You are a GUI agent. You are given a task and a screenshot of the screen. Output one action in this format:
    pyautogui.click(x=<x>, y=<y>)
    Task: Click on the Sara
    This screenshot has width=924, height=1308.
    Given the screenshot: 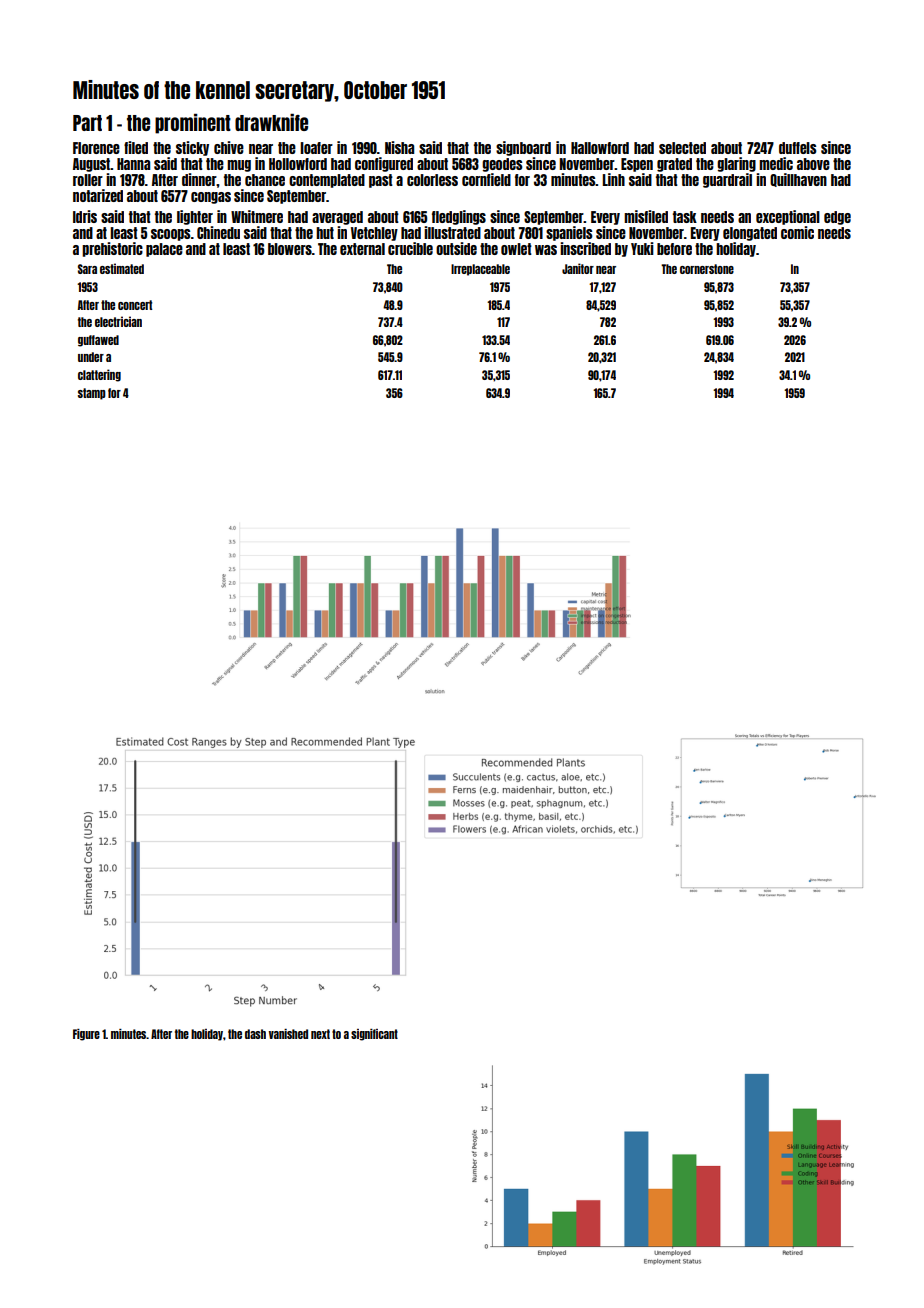 What is the action you would take?
    pyautogui.click(x=87, y=269)
